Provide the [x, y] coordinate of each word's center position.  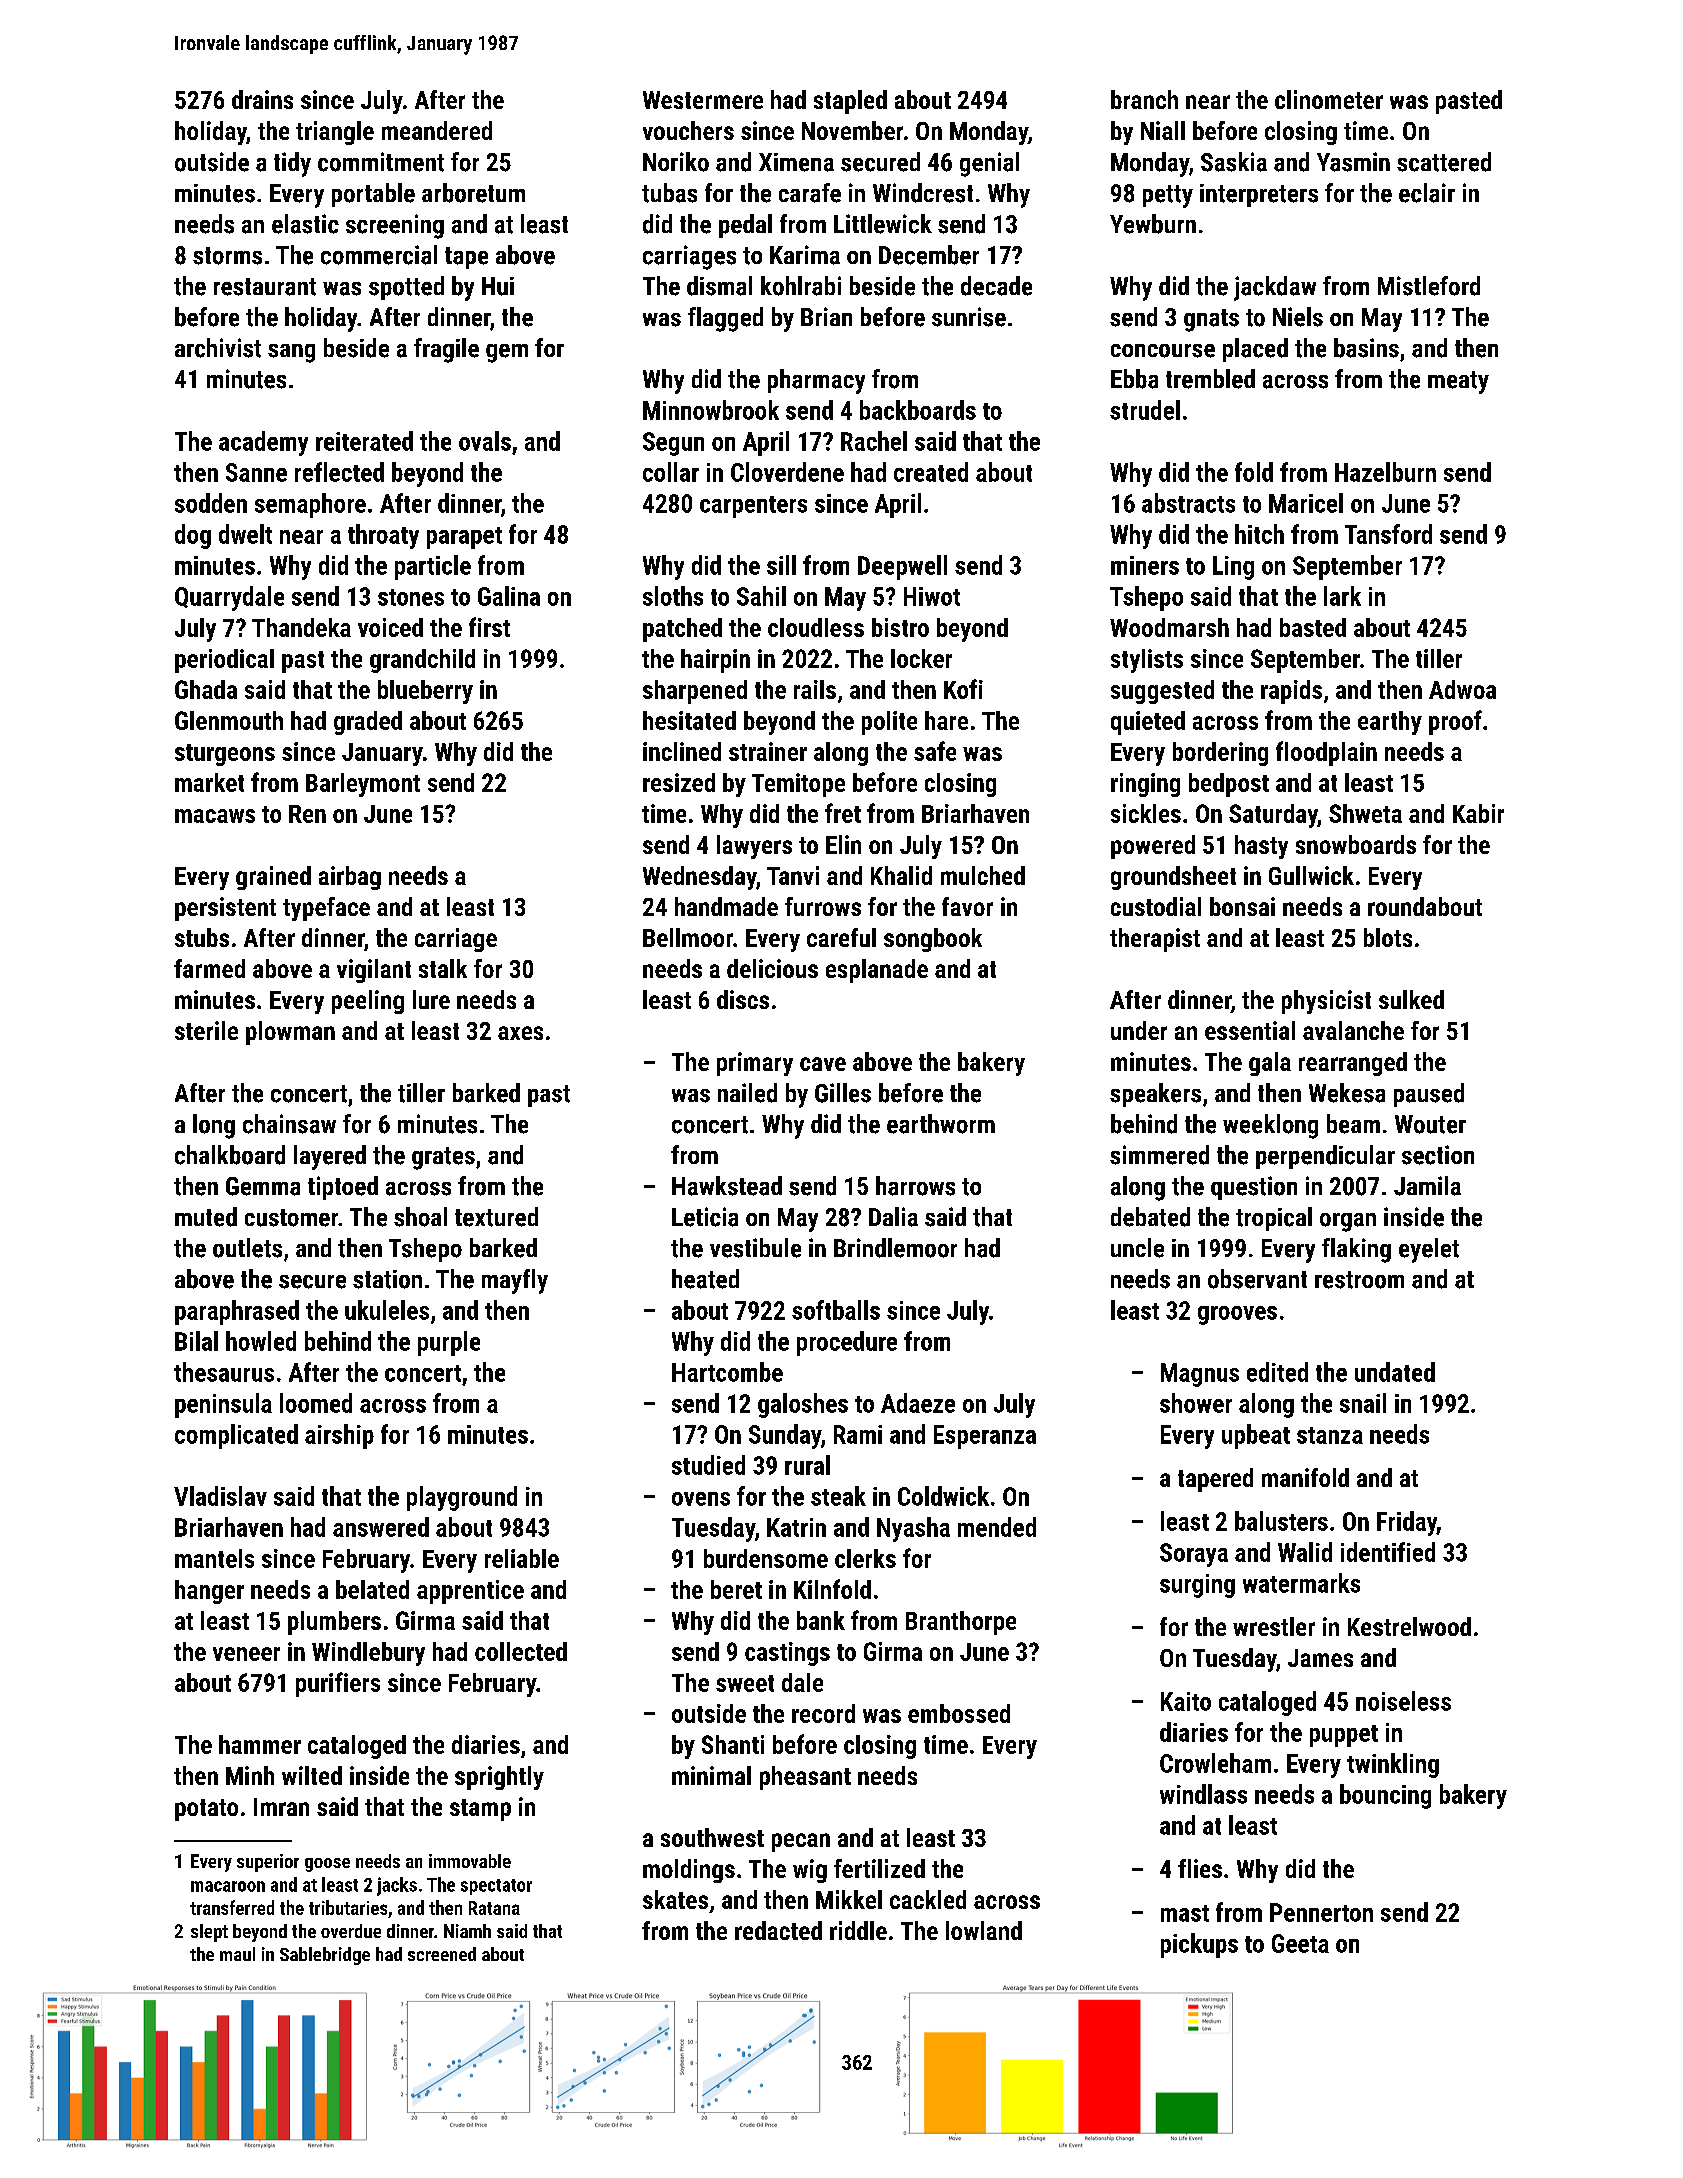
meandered [437, 130]
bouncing [1385, 1796]
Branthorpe [961, 1623]
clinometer [1329, 99]
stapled [850, 102]
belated [372, 1589]
